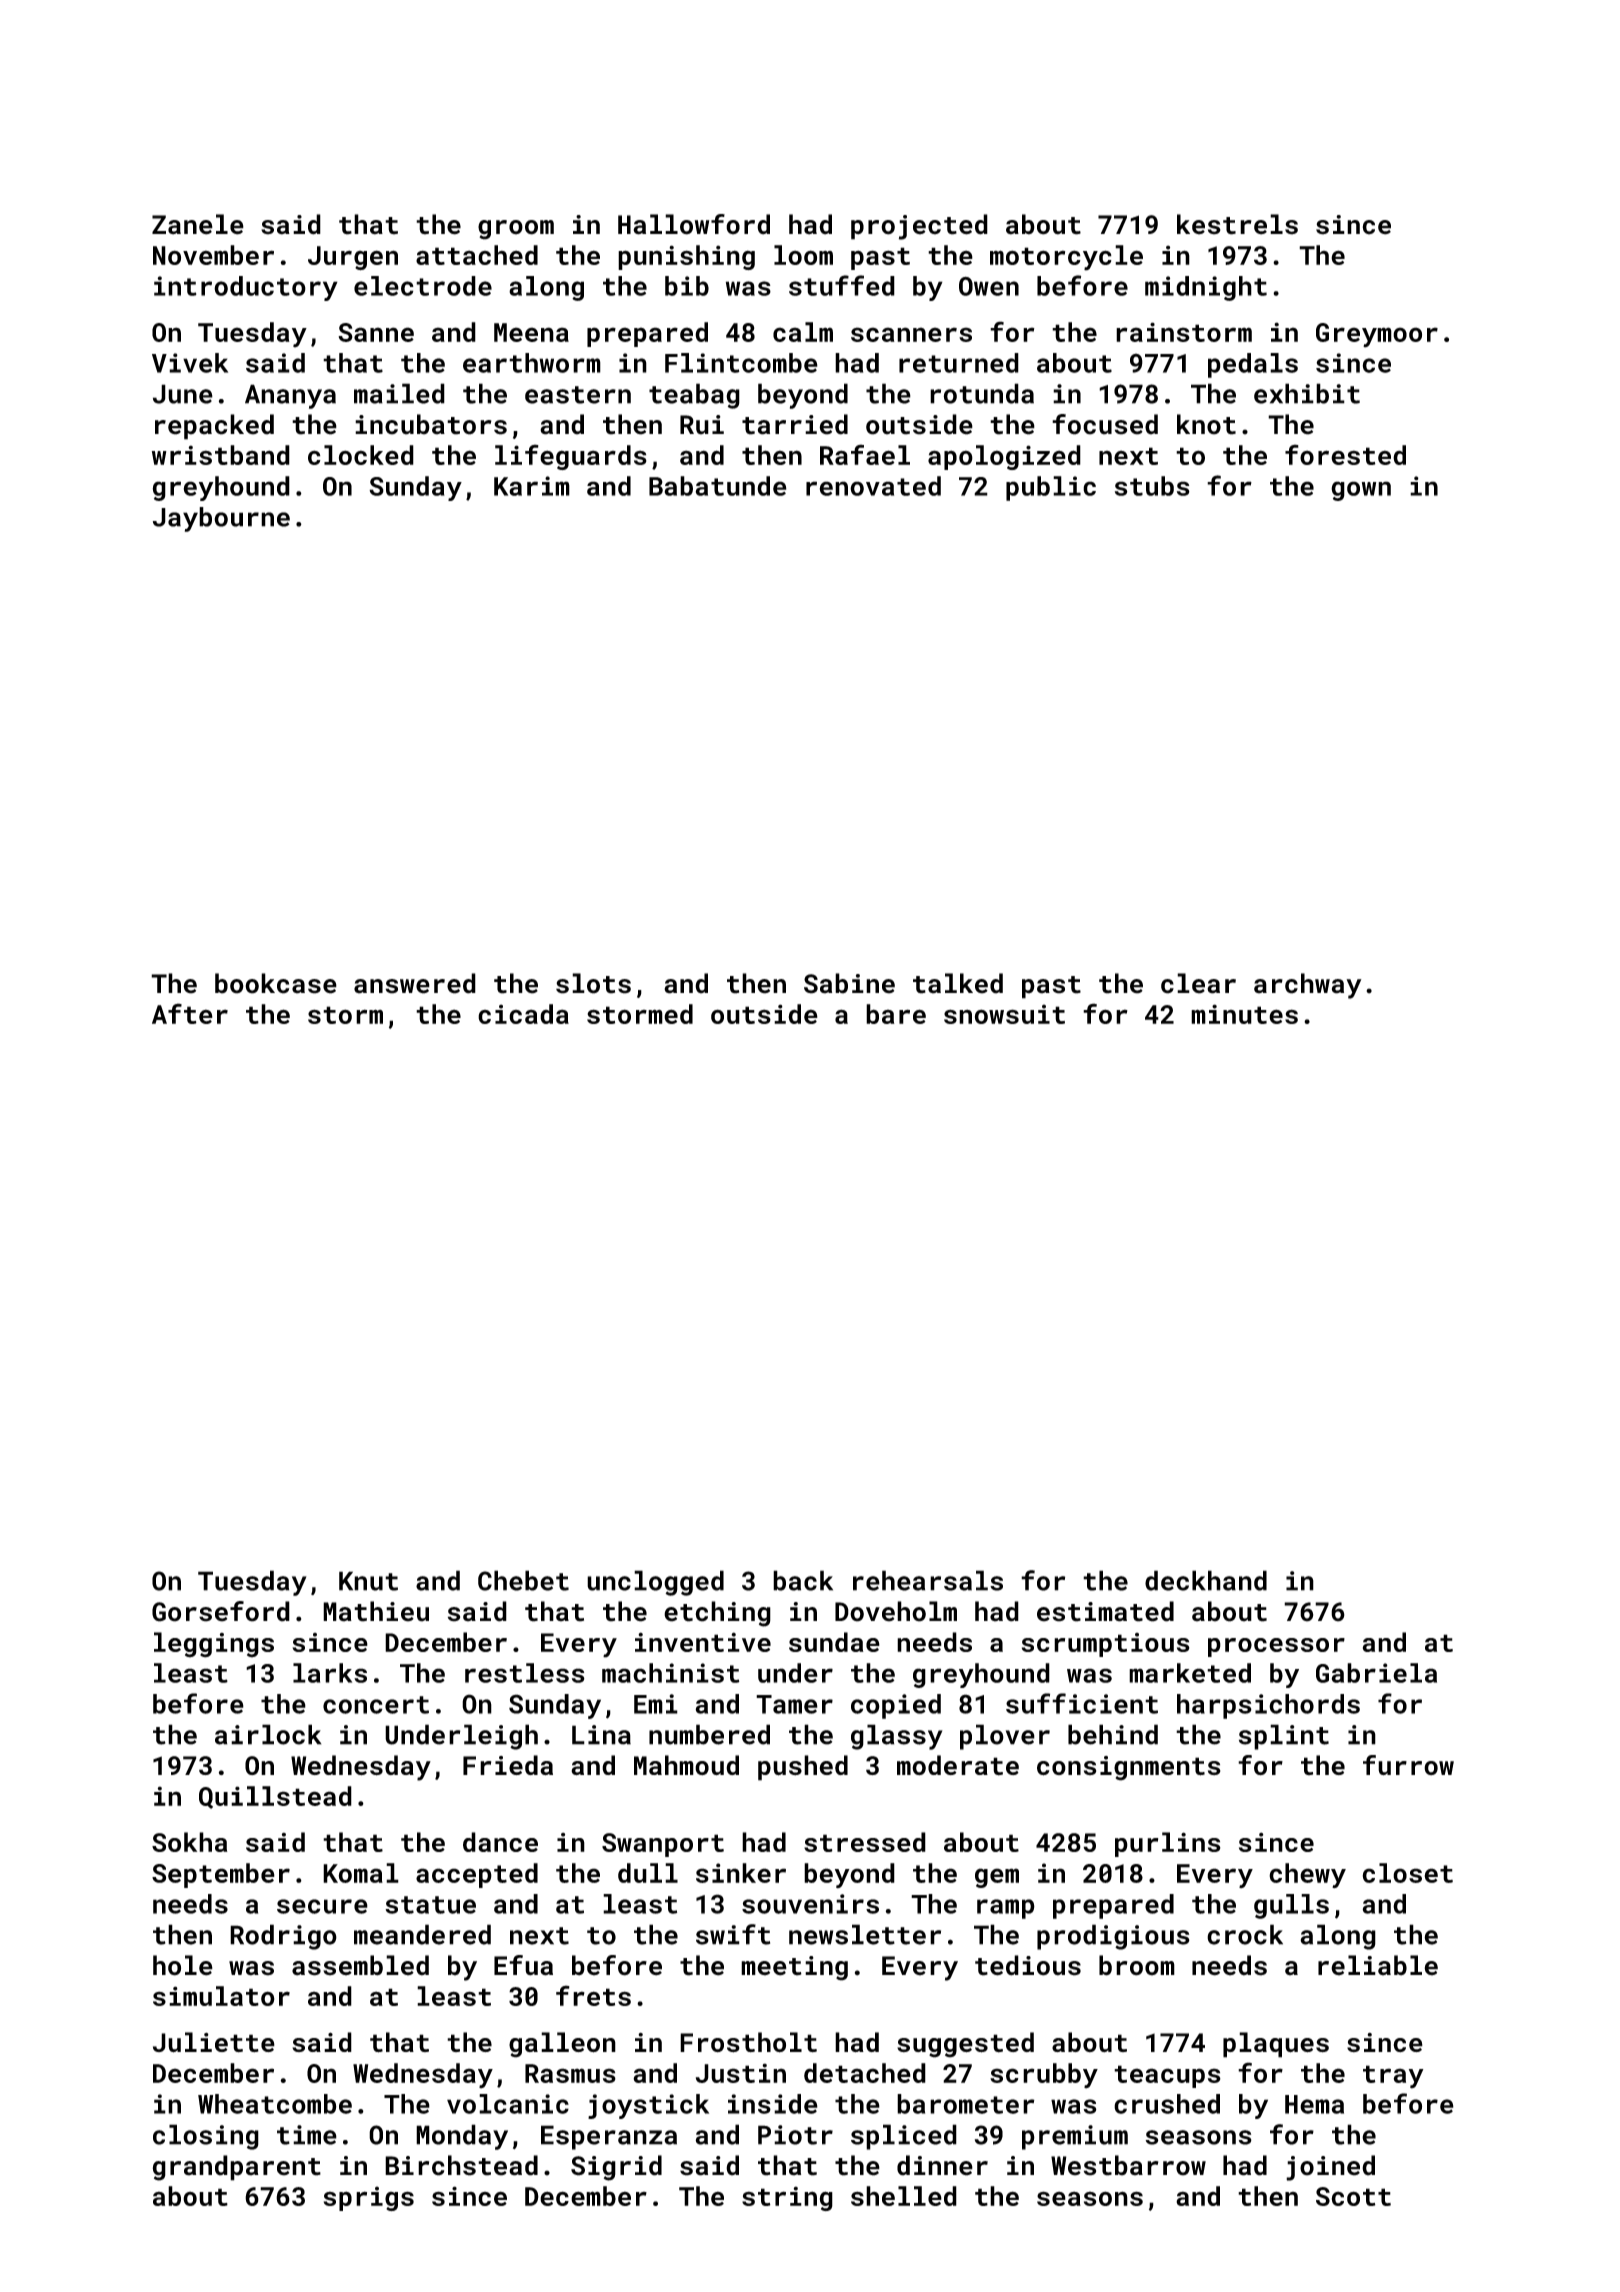 Image resolution: width=1620 pixels, height=2292 pixels. Describe the element at coordinates (508, 1765) in the screenshot. I see `Frieda` at that location.
